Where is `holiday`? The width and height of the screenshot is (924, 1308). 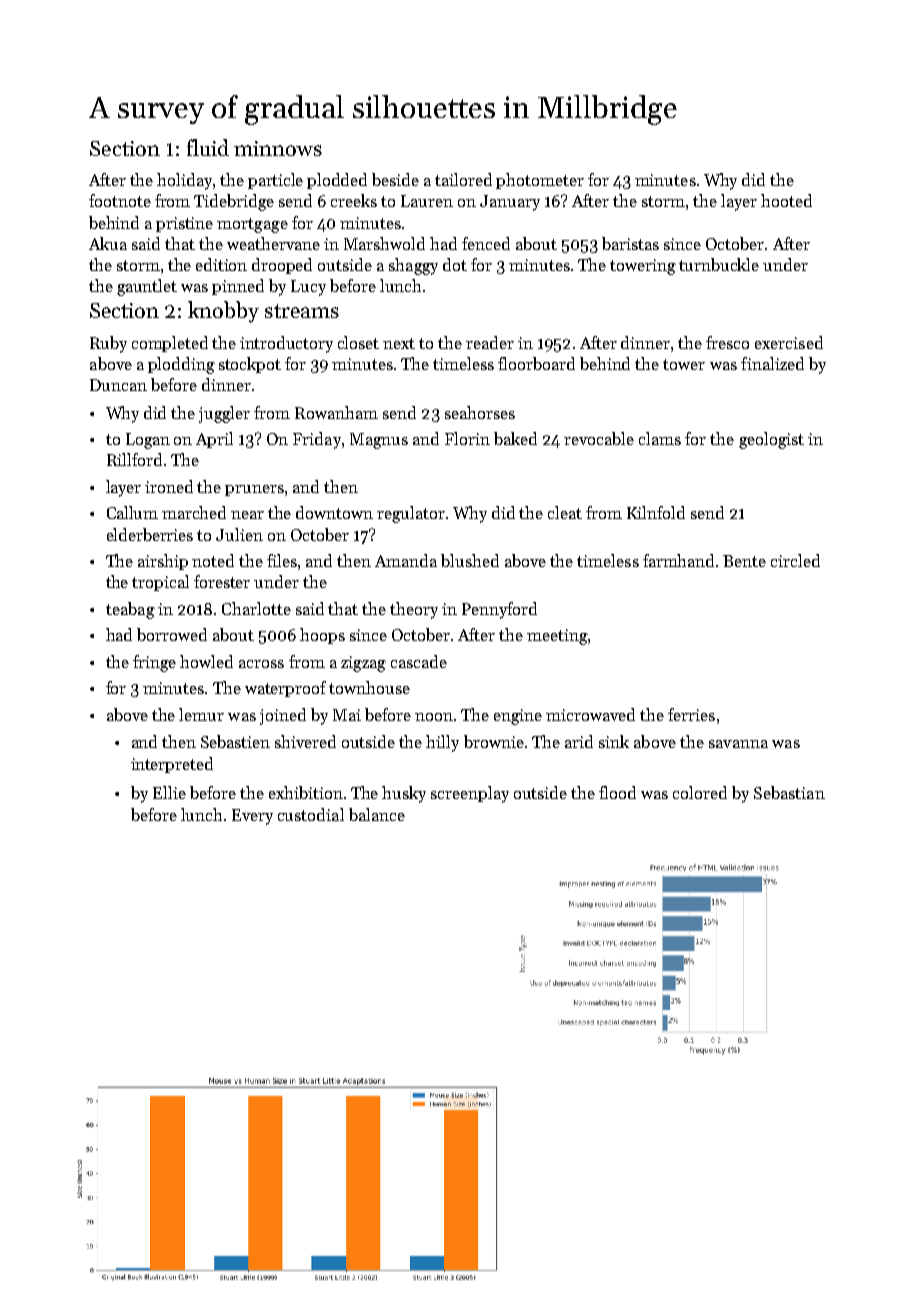 holiday is located at coordinates (184, 181).
